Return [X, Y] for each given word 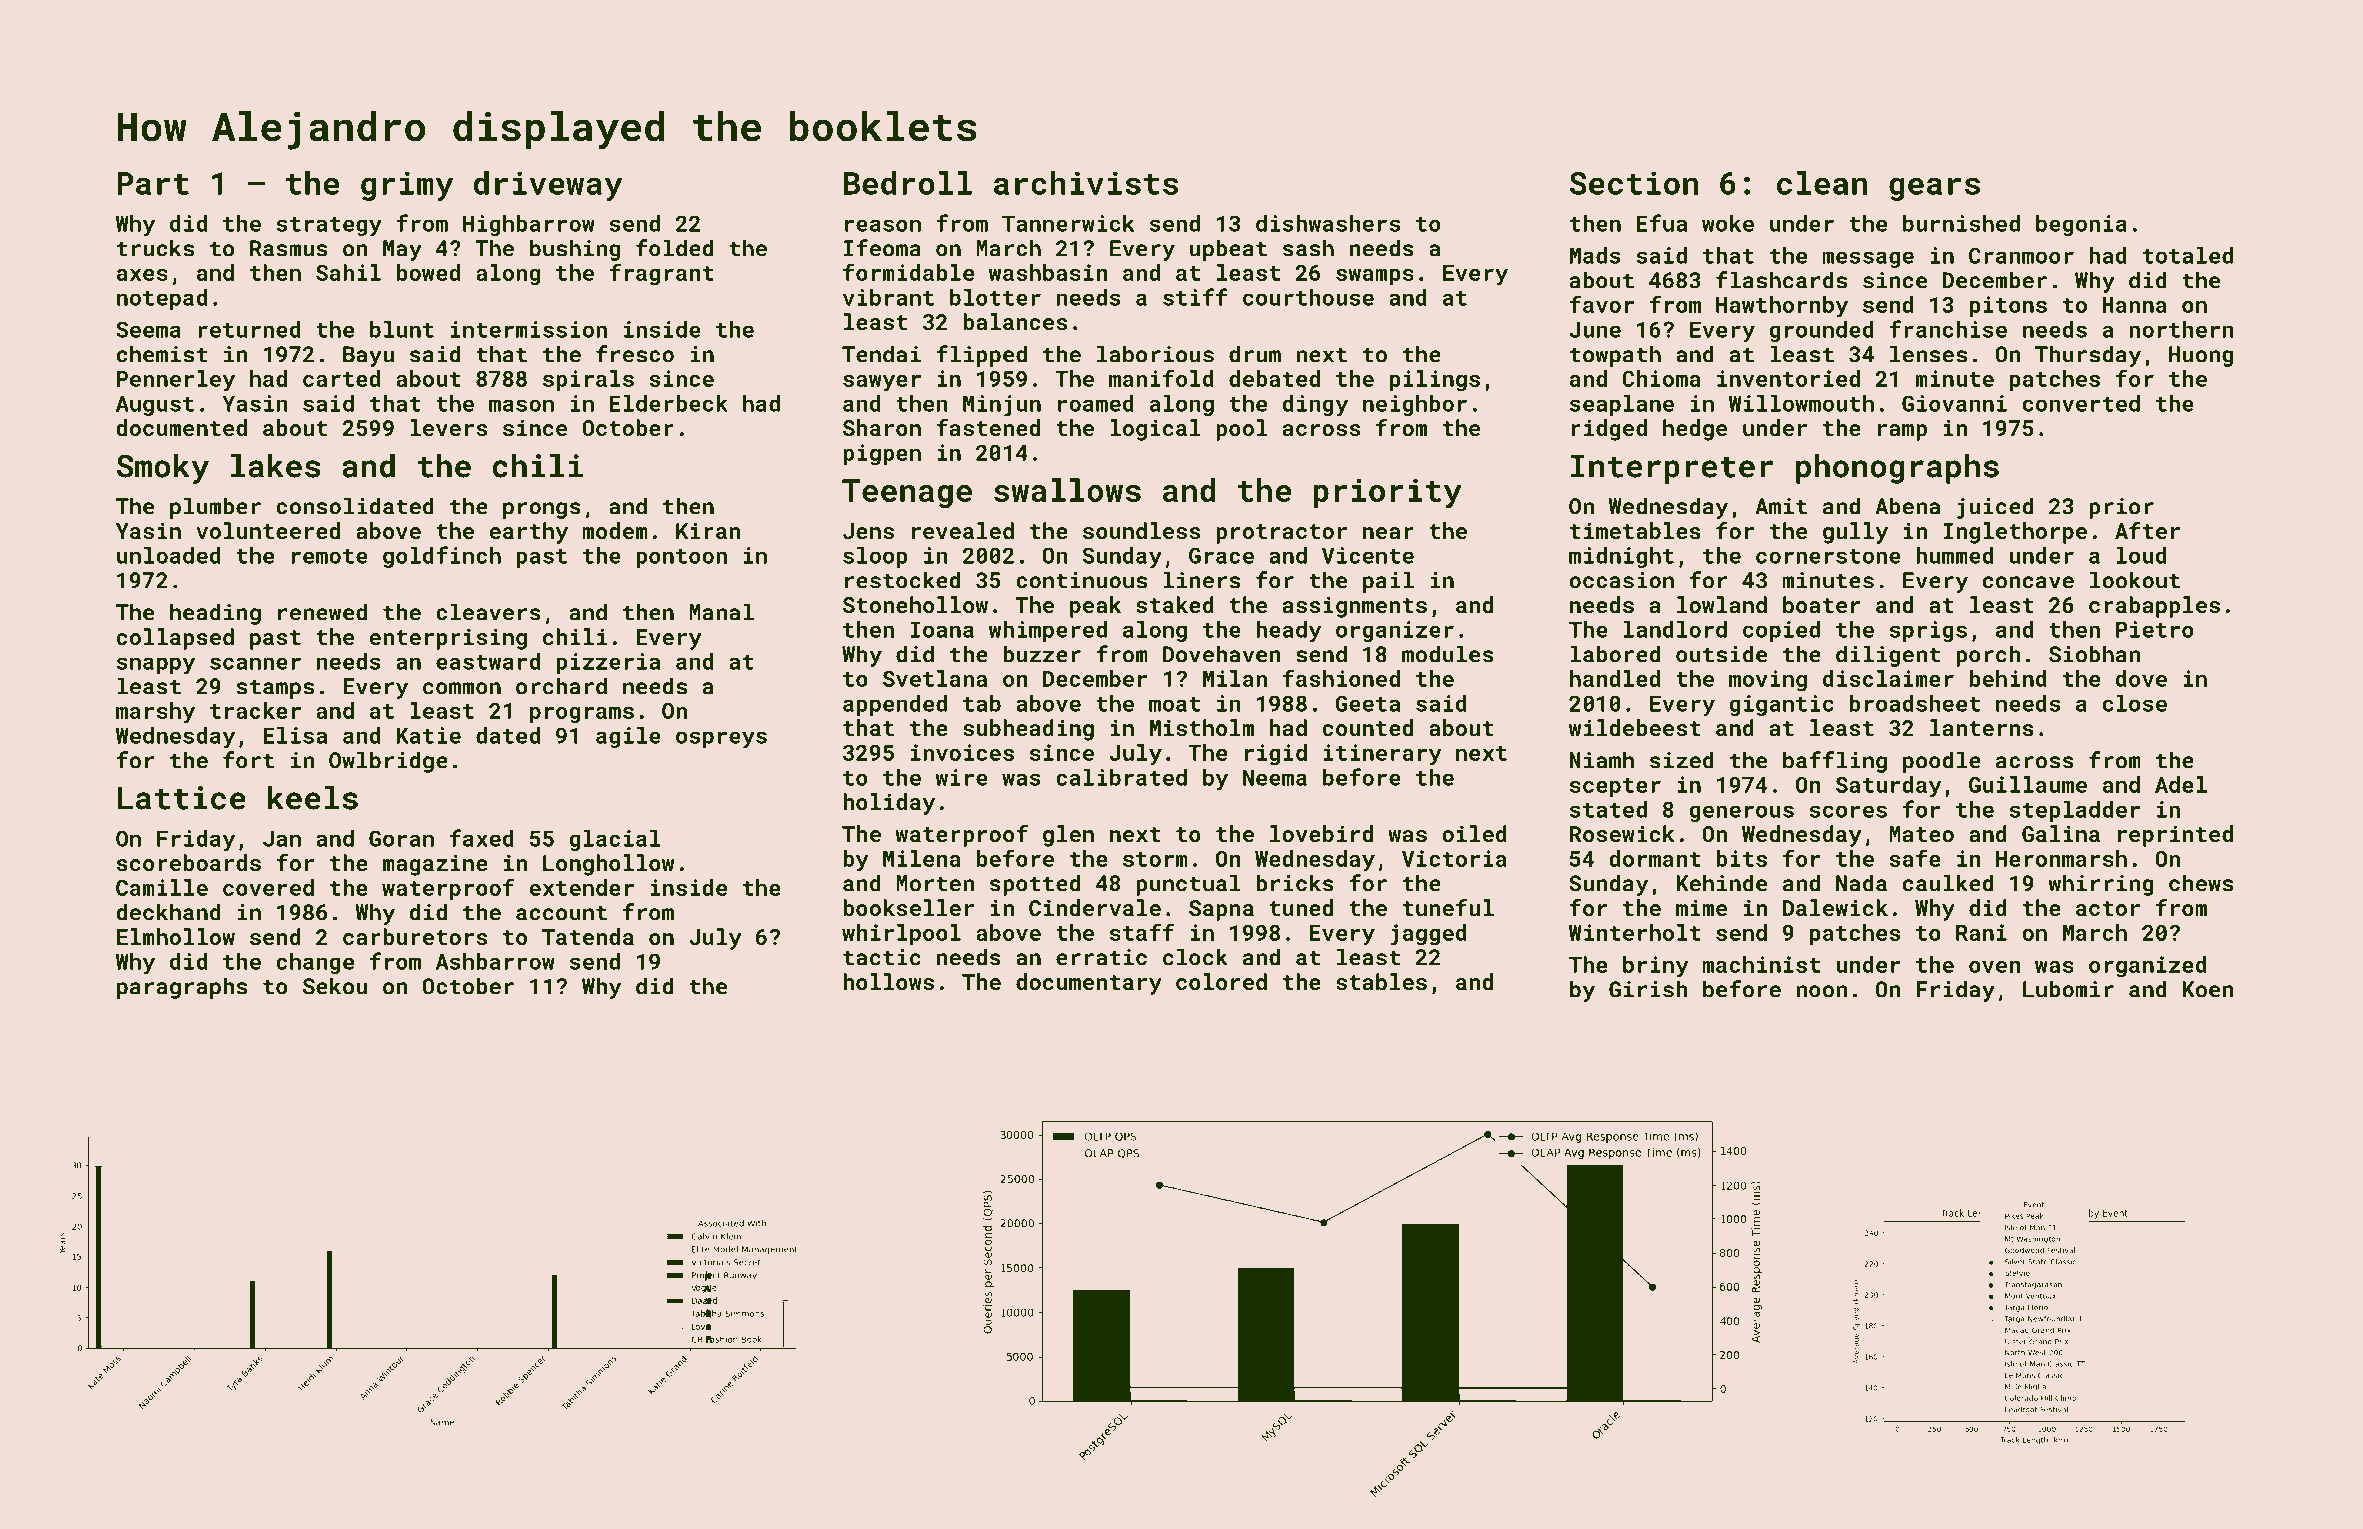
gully [1855, 533]
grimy [407, 186]
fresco [635, 354]
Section [1634, 183]
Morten [935, 883]
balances [1015, 321]
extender [581, 887]
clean [1822, 183]
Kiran [708, 530]
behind [2008, 678]
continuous [1081, 580]
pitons [2008, 307]
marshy [155, 713]
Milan [1235, 678]
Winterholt [1635, 932]
